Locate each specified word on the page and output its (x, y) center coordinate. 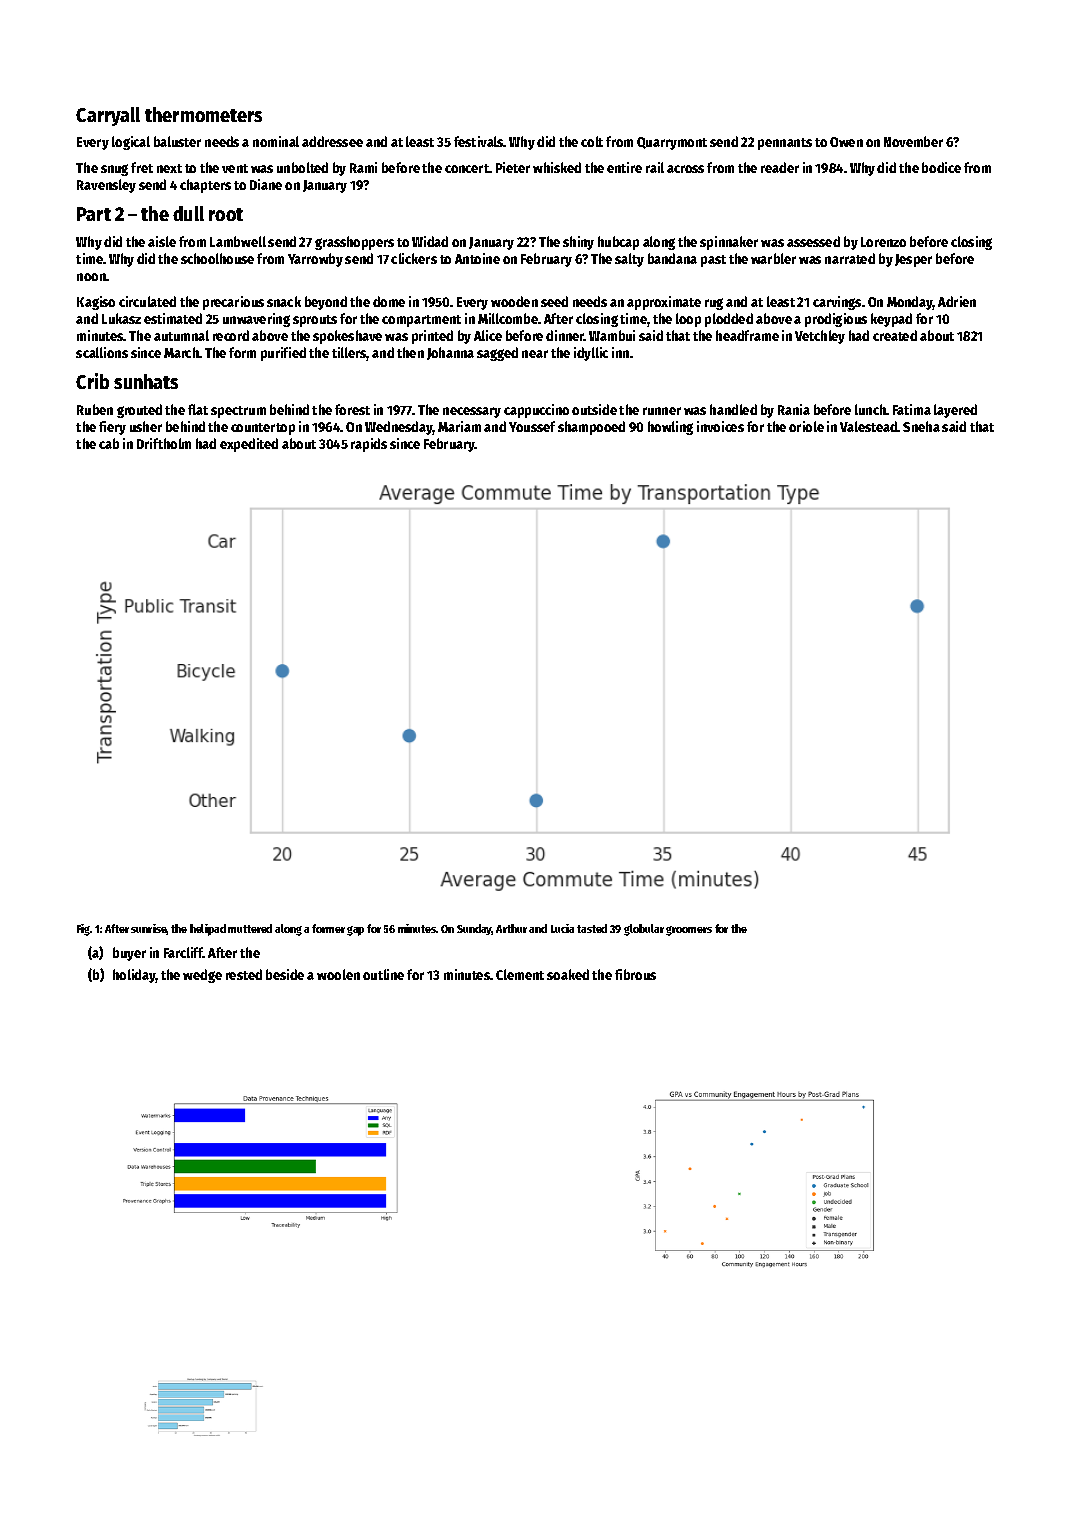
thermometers (203, 114)
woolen (338, 974)
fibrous (635, 974)
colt (592, 141)
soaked (568, 974)
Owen (846, 142)
